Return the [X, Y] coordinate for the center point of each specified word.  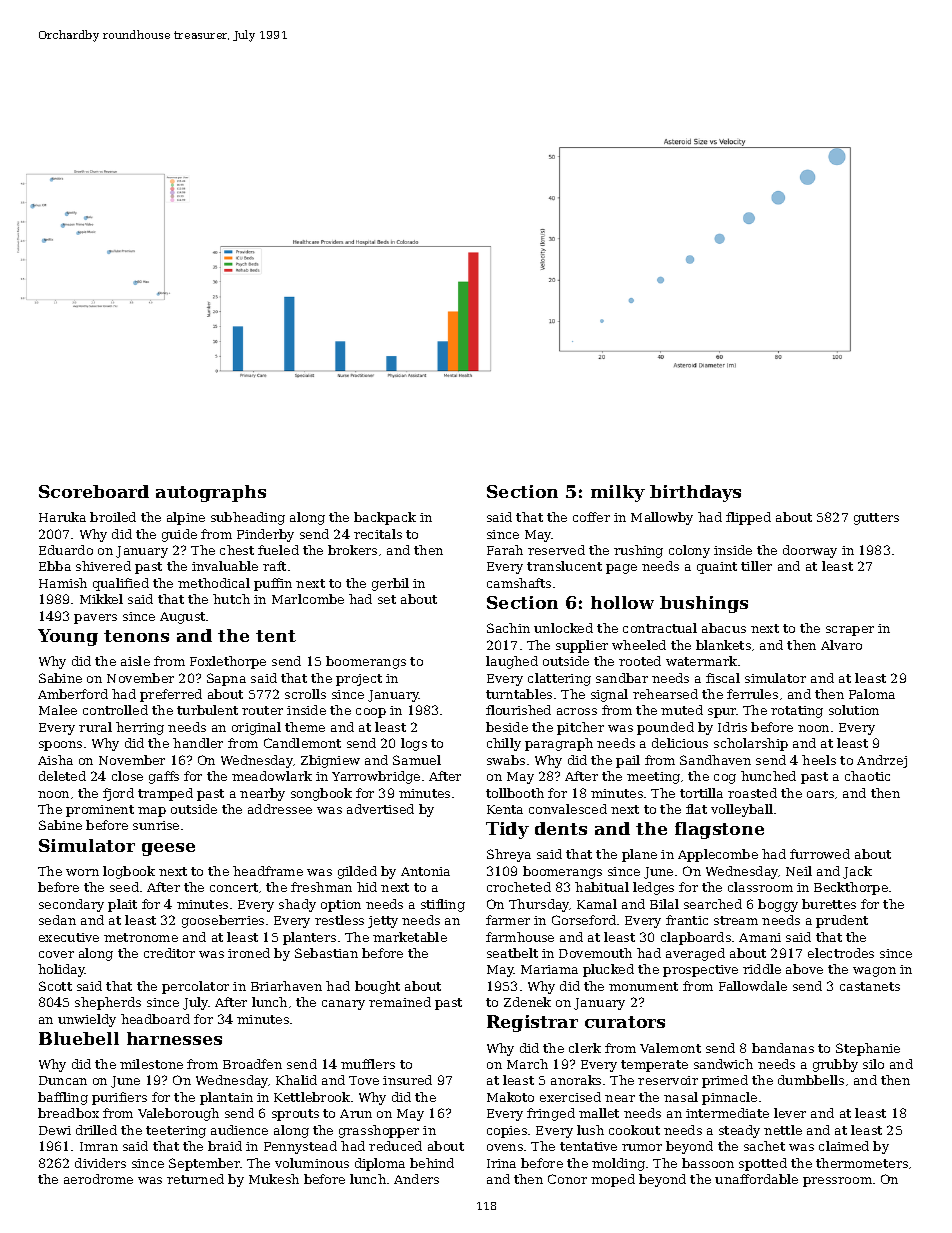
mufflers [368, 1064]
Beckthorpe [851, 888]
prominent [100, 811]
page [621, 569]
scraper [850, 631]
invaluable [225, 566]
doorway [810, 551]
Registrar [532, 1023]
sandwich [723, 1064]
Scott [55, 986]
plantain [226, 1098]
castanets [870, 986]
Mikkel [101, 599]
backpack [385, 518]
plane [639, 855]
